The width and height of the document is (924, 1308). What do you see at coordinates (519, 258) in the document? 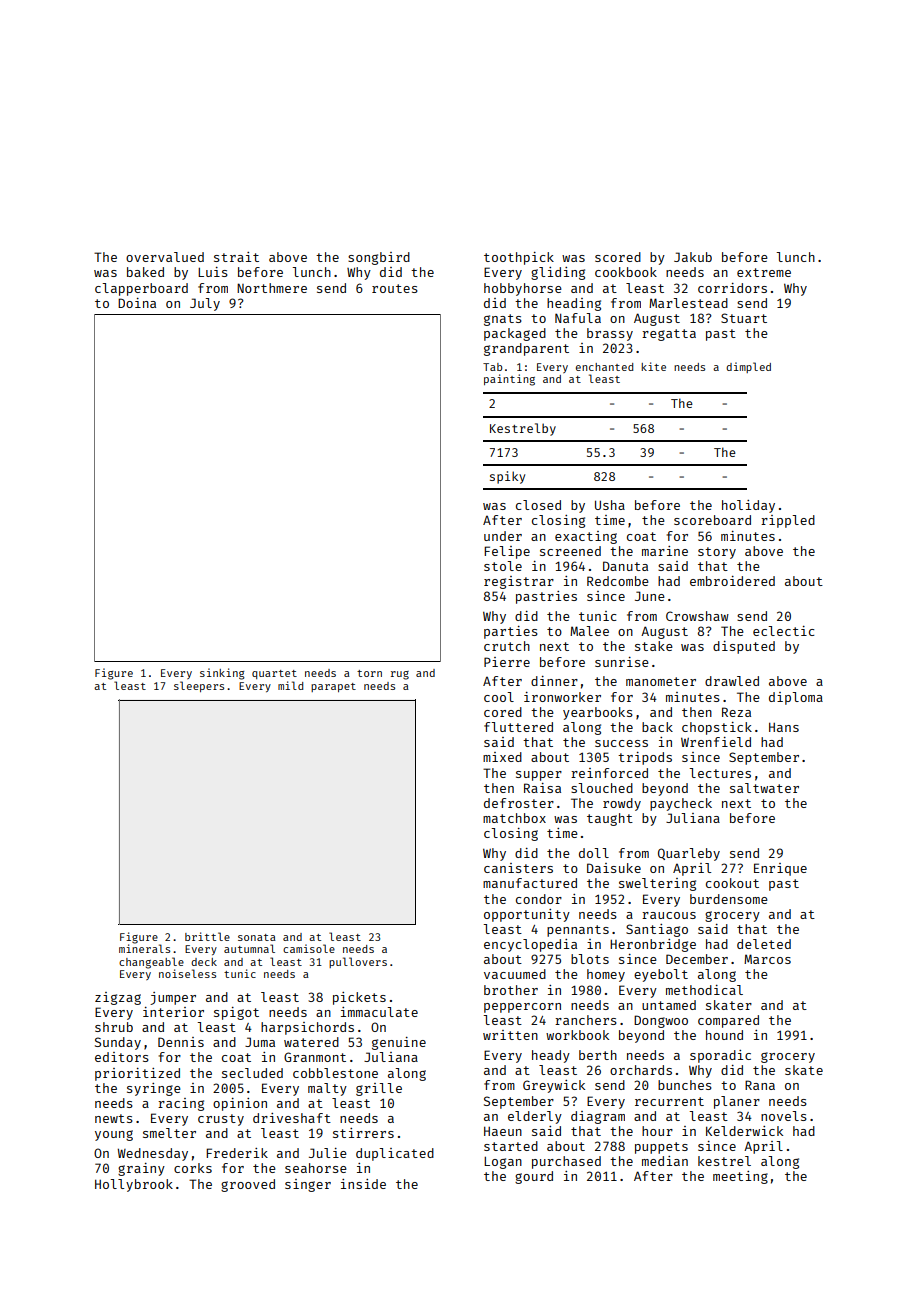
I see `toothpick` at bounding box center [519, 258].
